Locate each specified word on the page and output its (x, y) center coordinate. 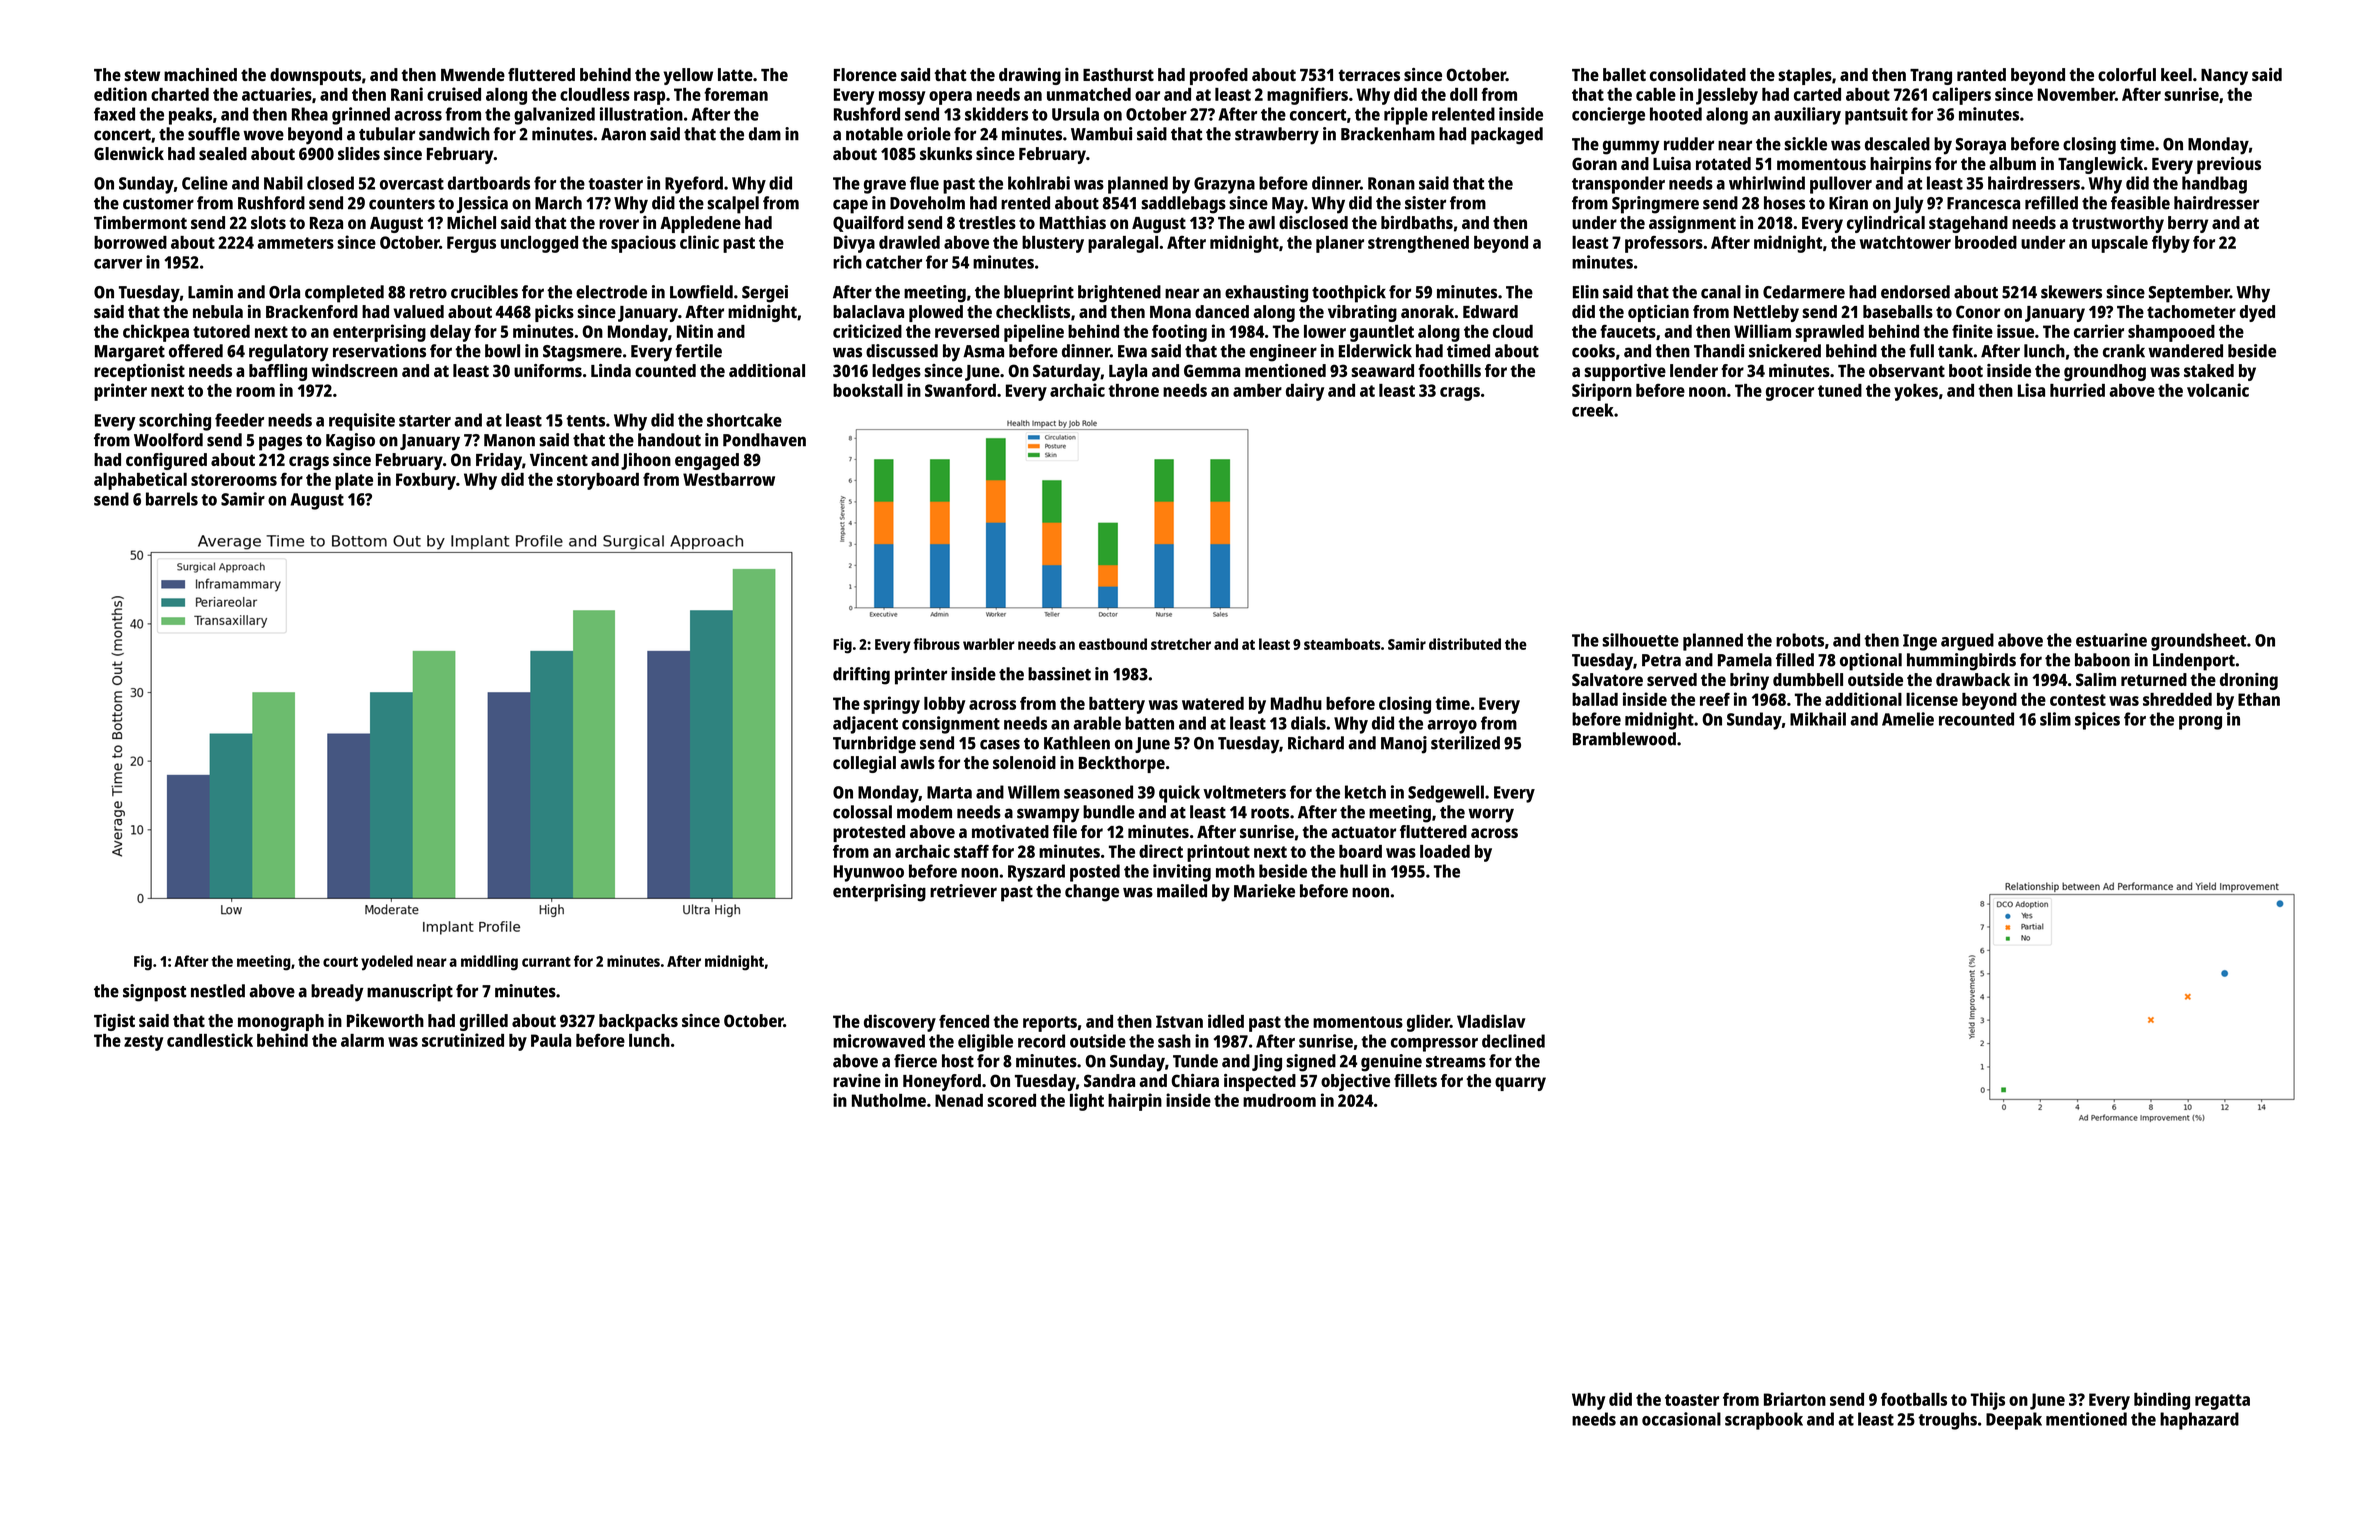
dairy (1305, 392)
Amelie (1908, 719)
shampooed (2171, 333)
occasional (1681, 1419)
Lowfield (701, 292)
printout (1218, 853)
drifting (861, 676)
